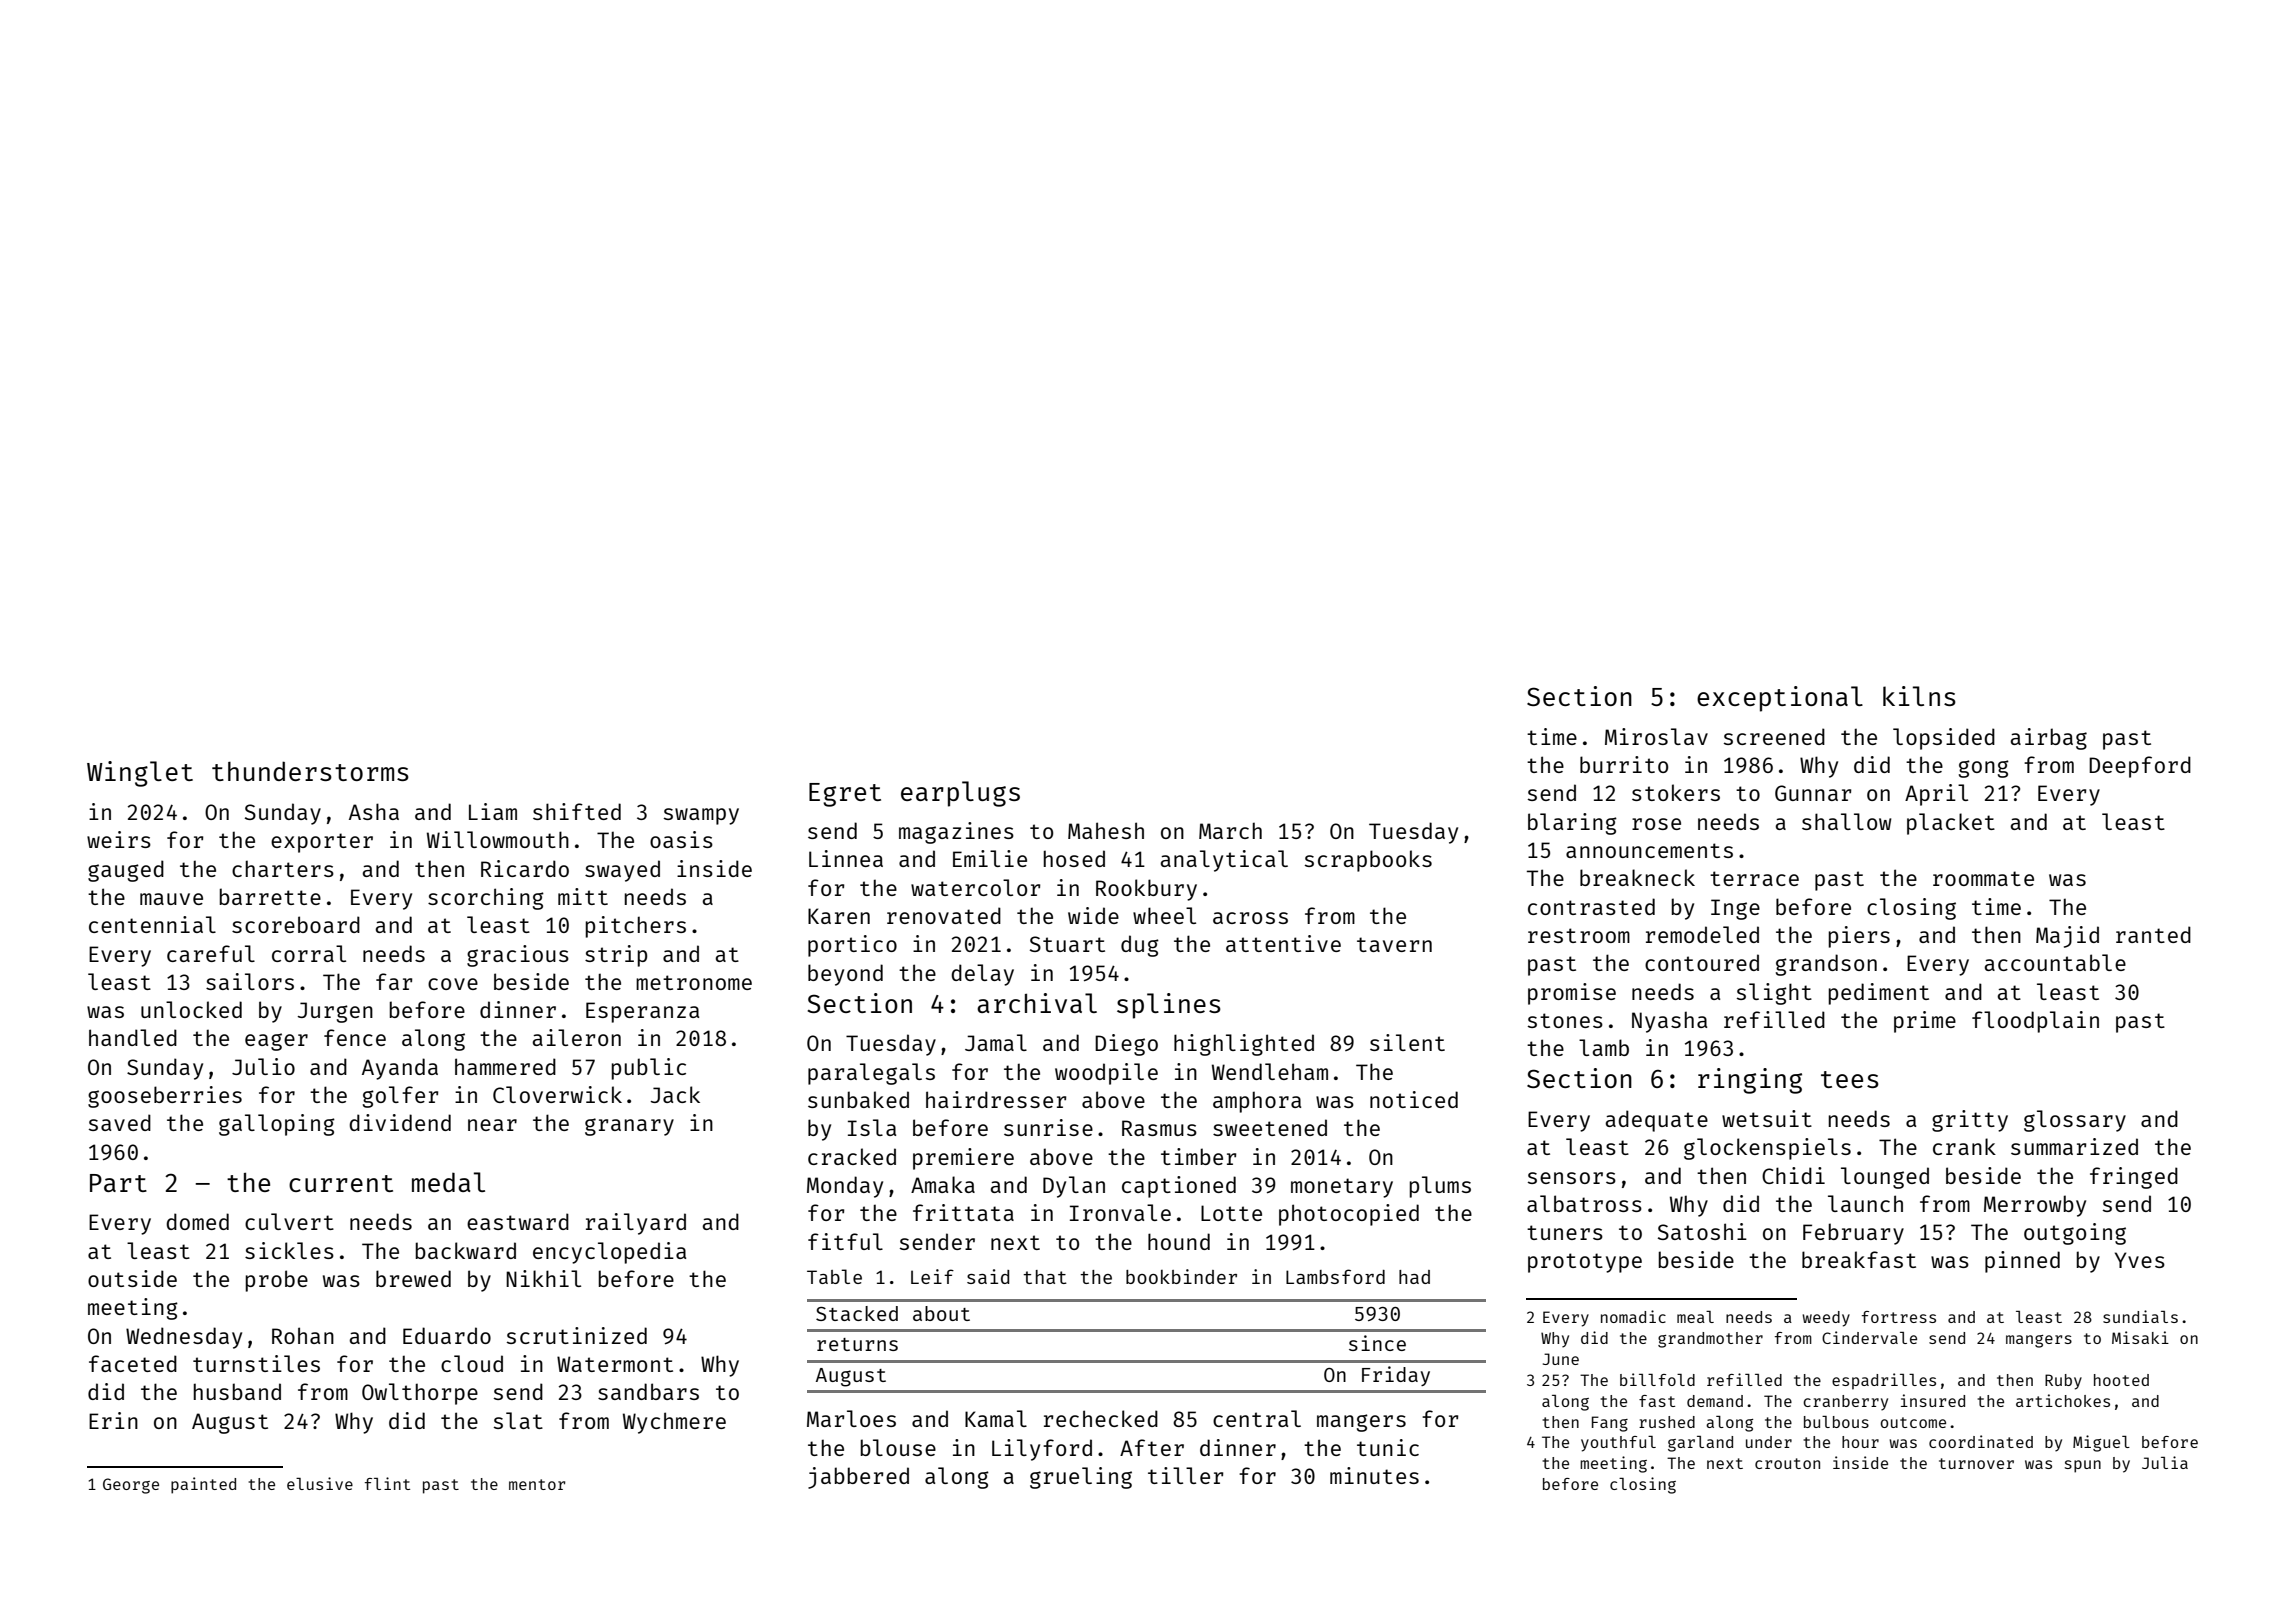 The width and height of the image is (2292, 1620). What do you see at coordinates (960, 794) in the image?
I see `earplugs` at bounding box center [960, 794].
